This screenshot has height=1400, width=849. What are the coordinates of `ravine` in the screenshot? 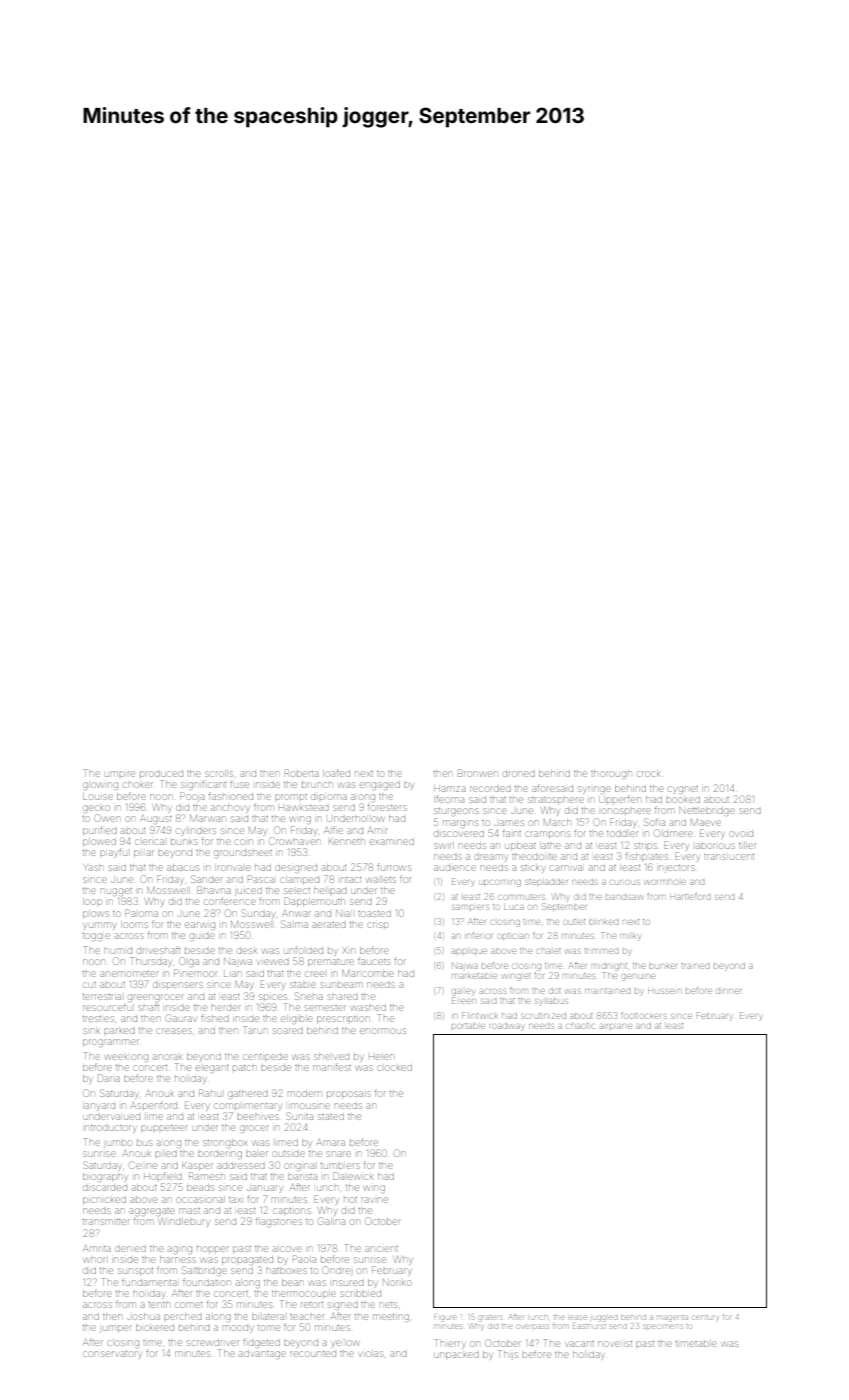 It's located at (374, 1200).
